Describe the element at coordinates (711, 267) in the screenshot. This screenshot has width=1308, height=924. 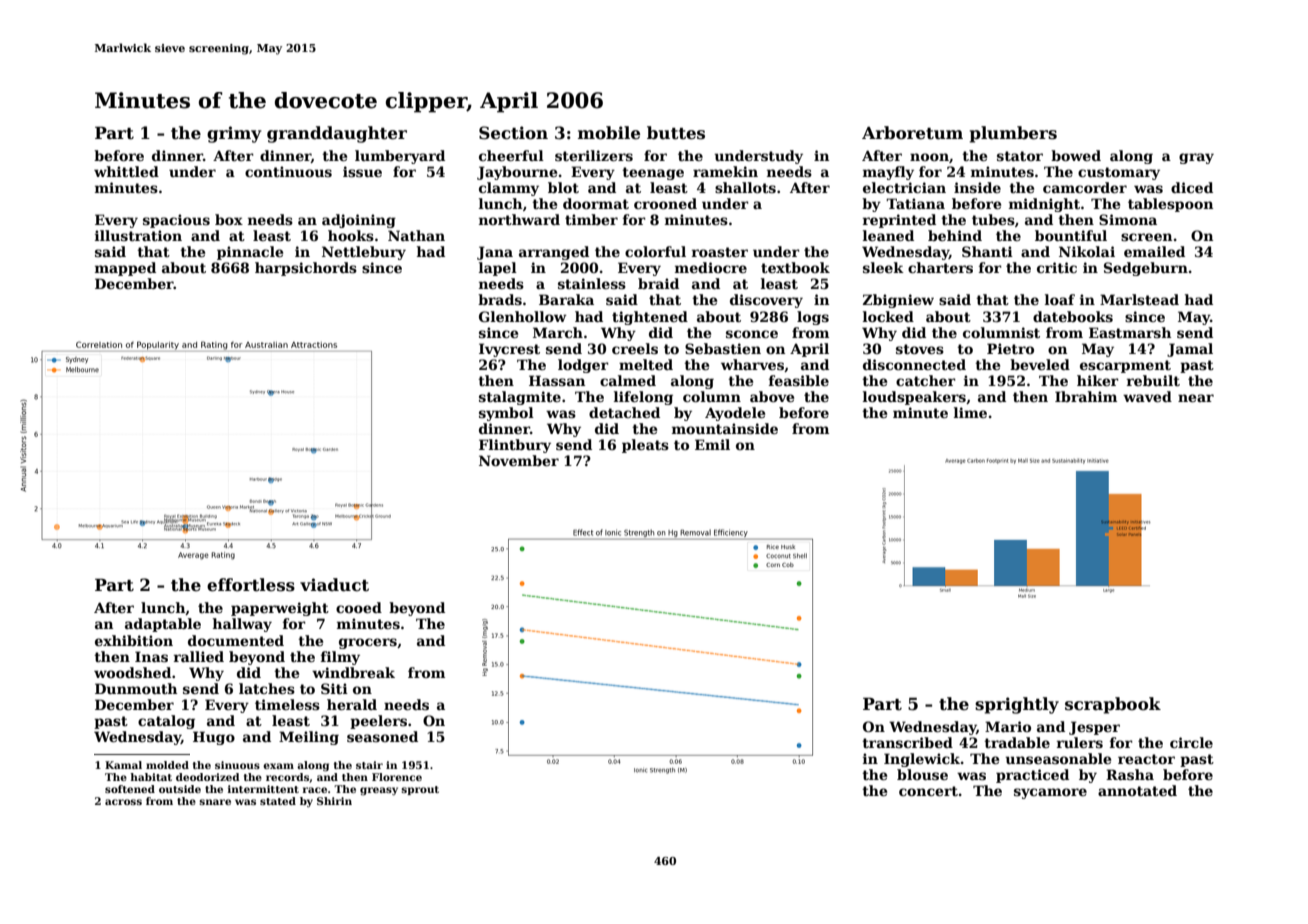
I see `mediocre` at that location.
